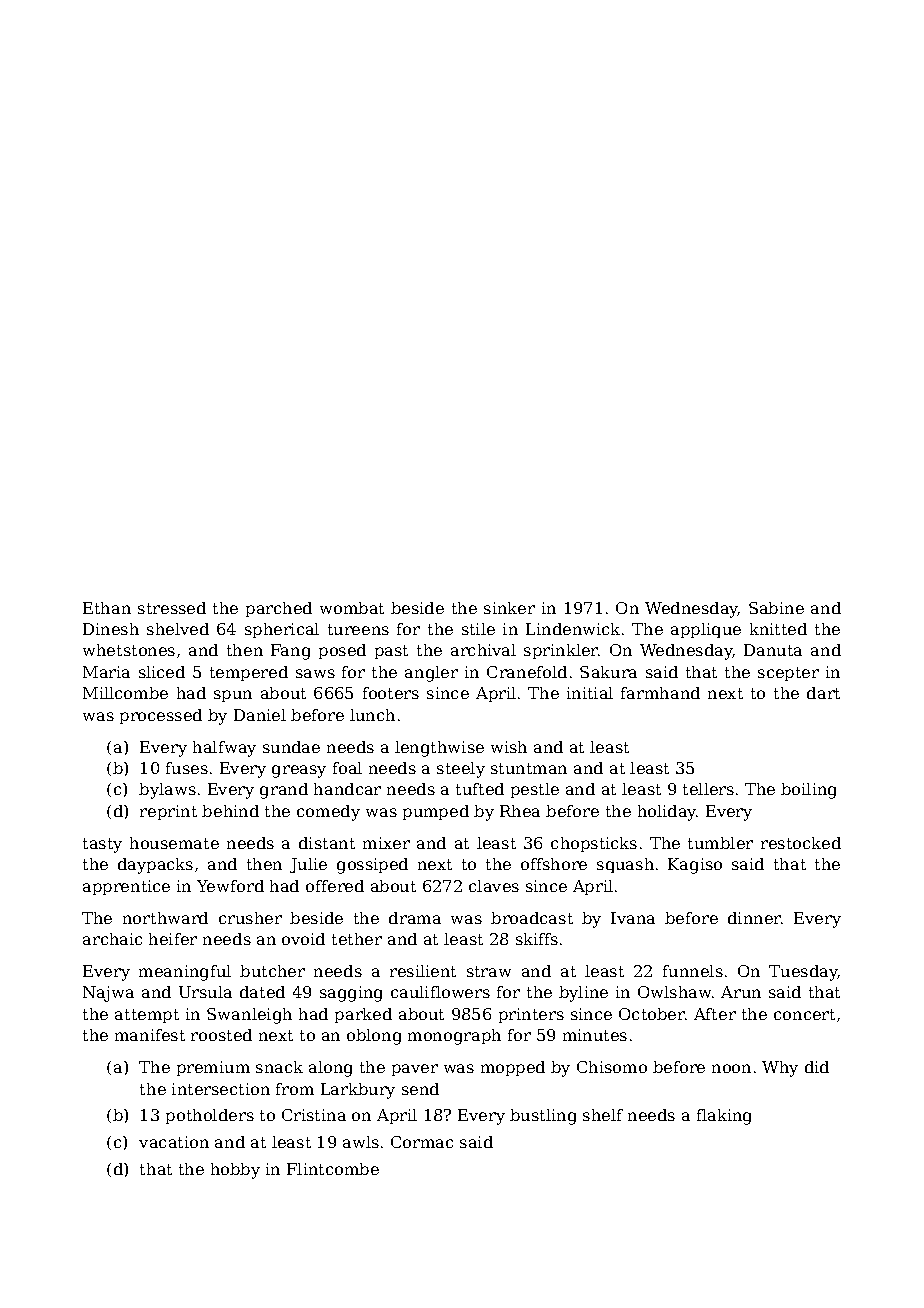  What do you see at coordinates (174, 1142) in the screenshot?
I see `vacation` at bounding box center [174, 1142].
